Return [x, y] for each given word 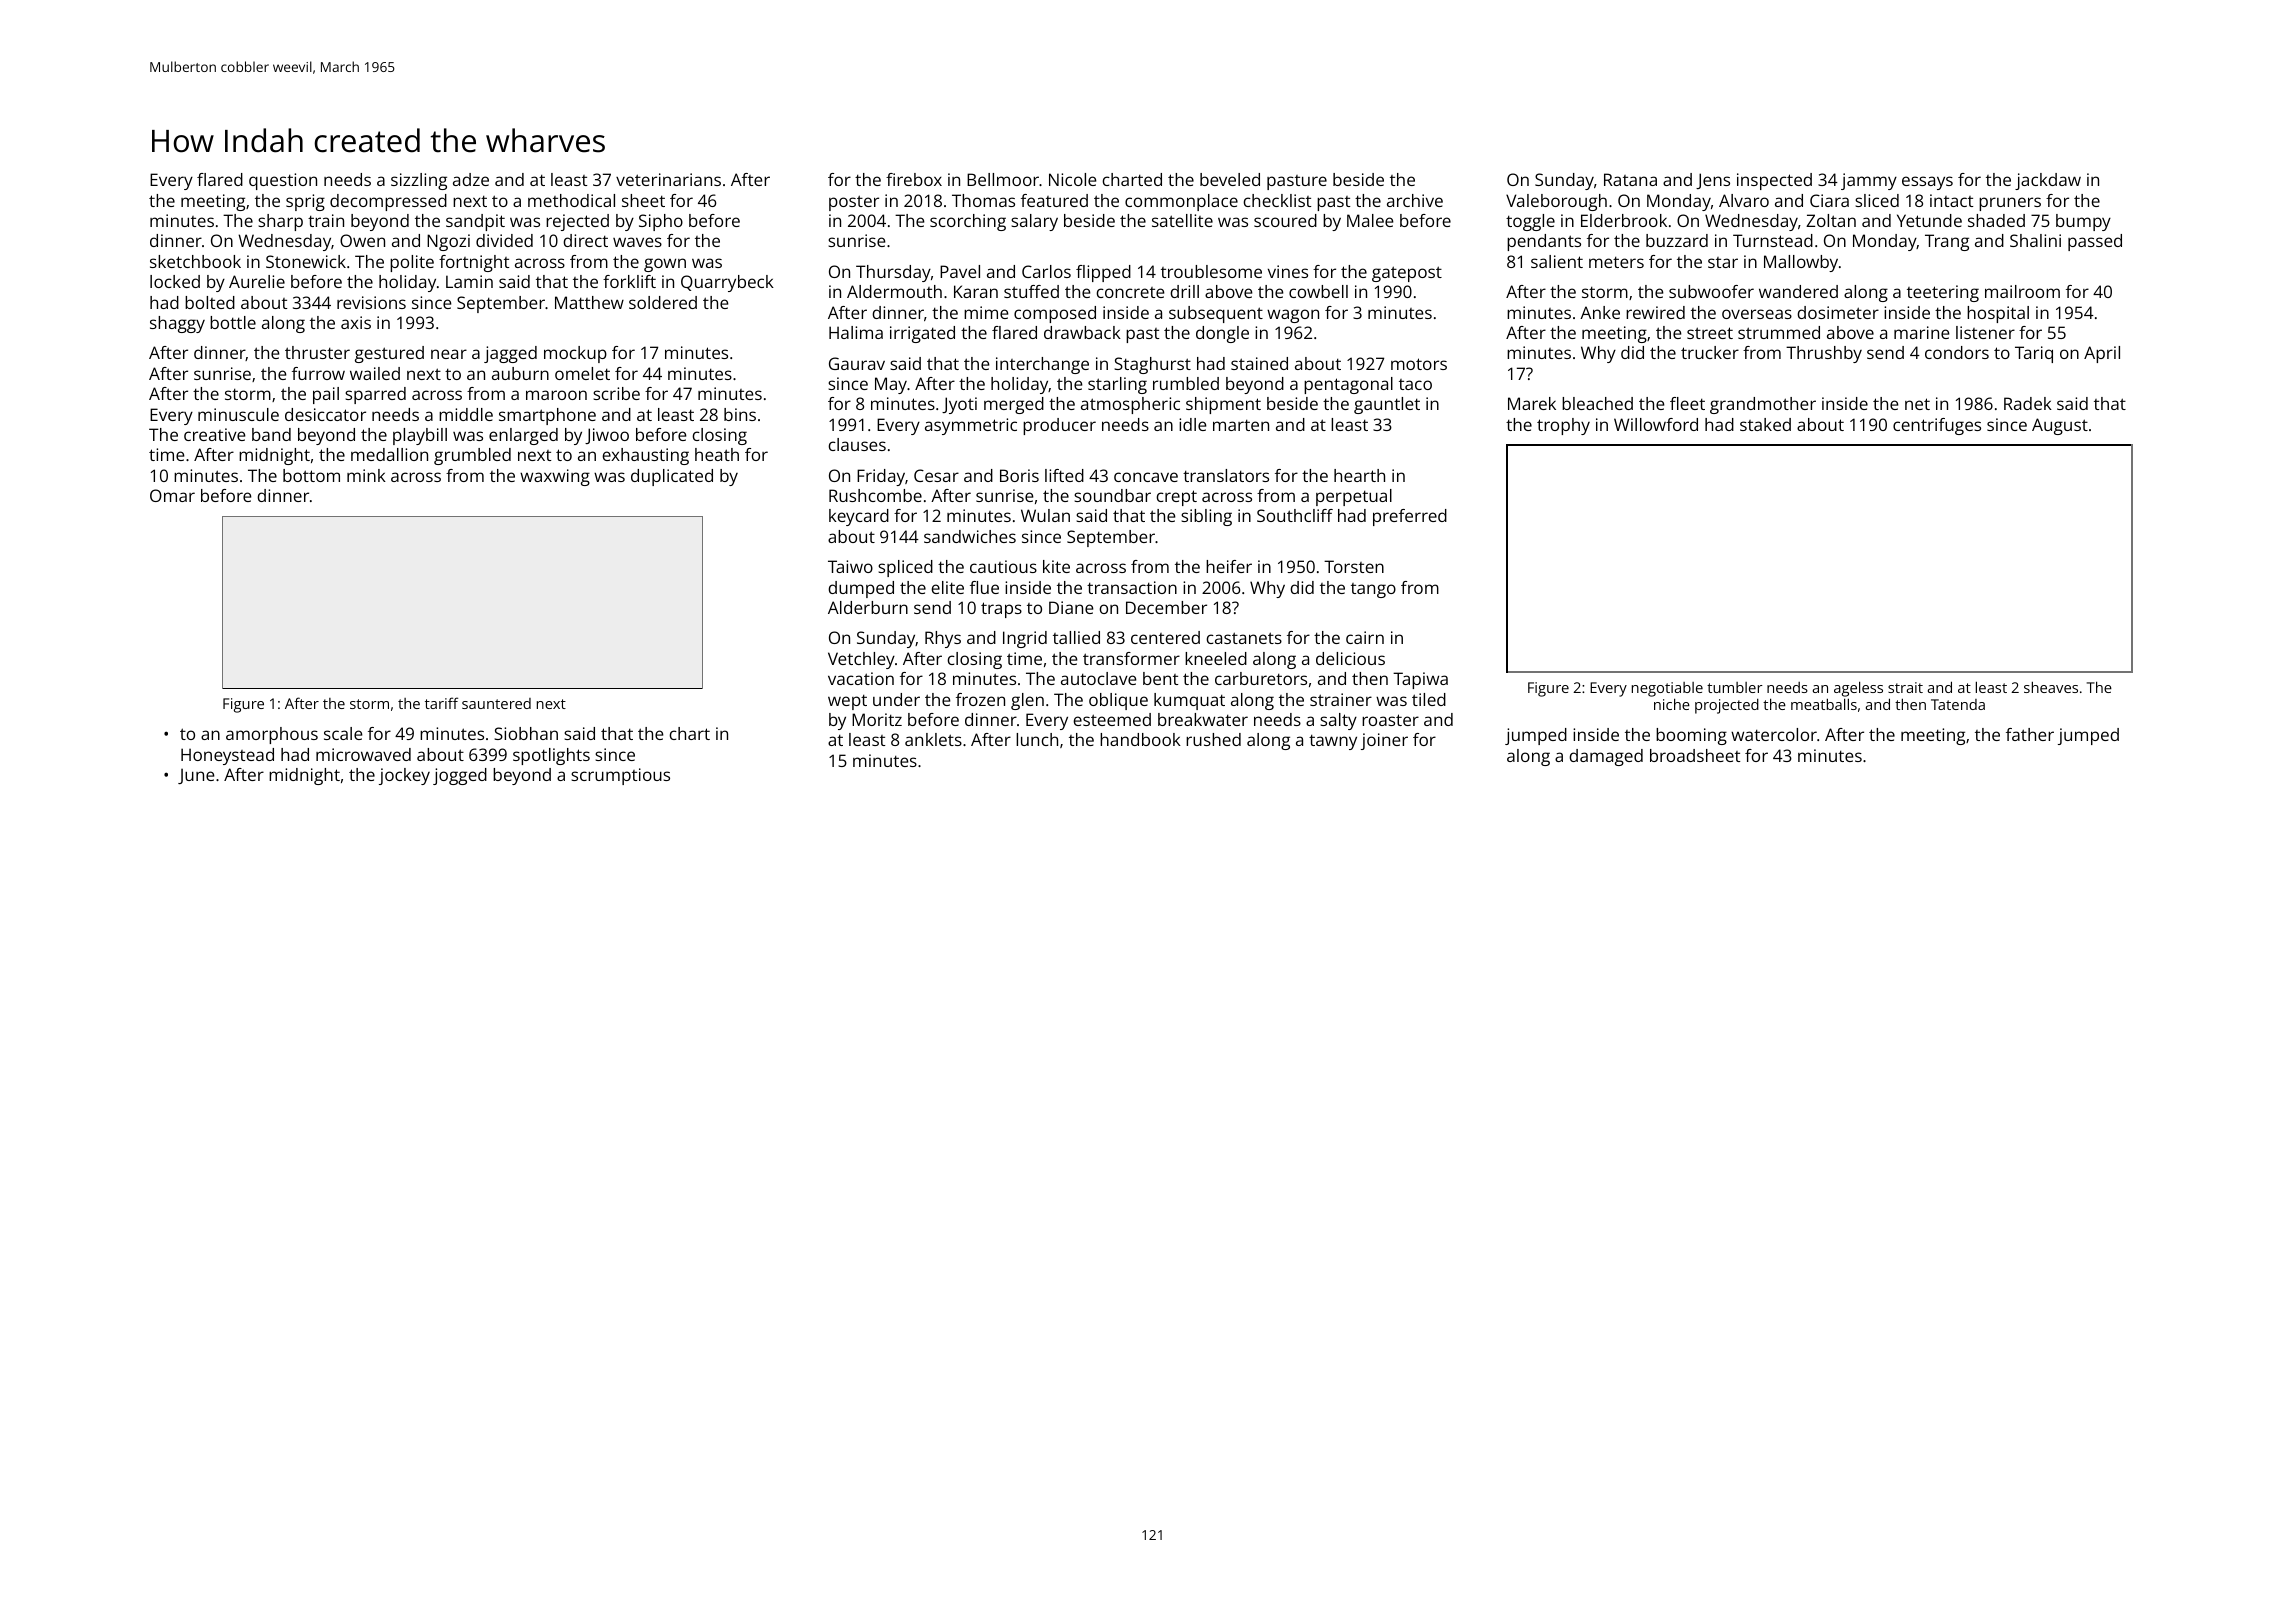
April [2102, 354]
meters [1616, 262]
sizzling [419, 181]
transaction [1132, 587]
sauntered [496, 703]
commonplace [1181, 202]
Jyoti [959, 405]
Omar [172, 495]
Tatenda [1958, 704]
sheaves [2051, 687]
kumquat [1189, 701]
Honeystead [227, 756]
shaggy [177, 324]
